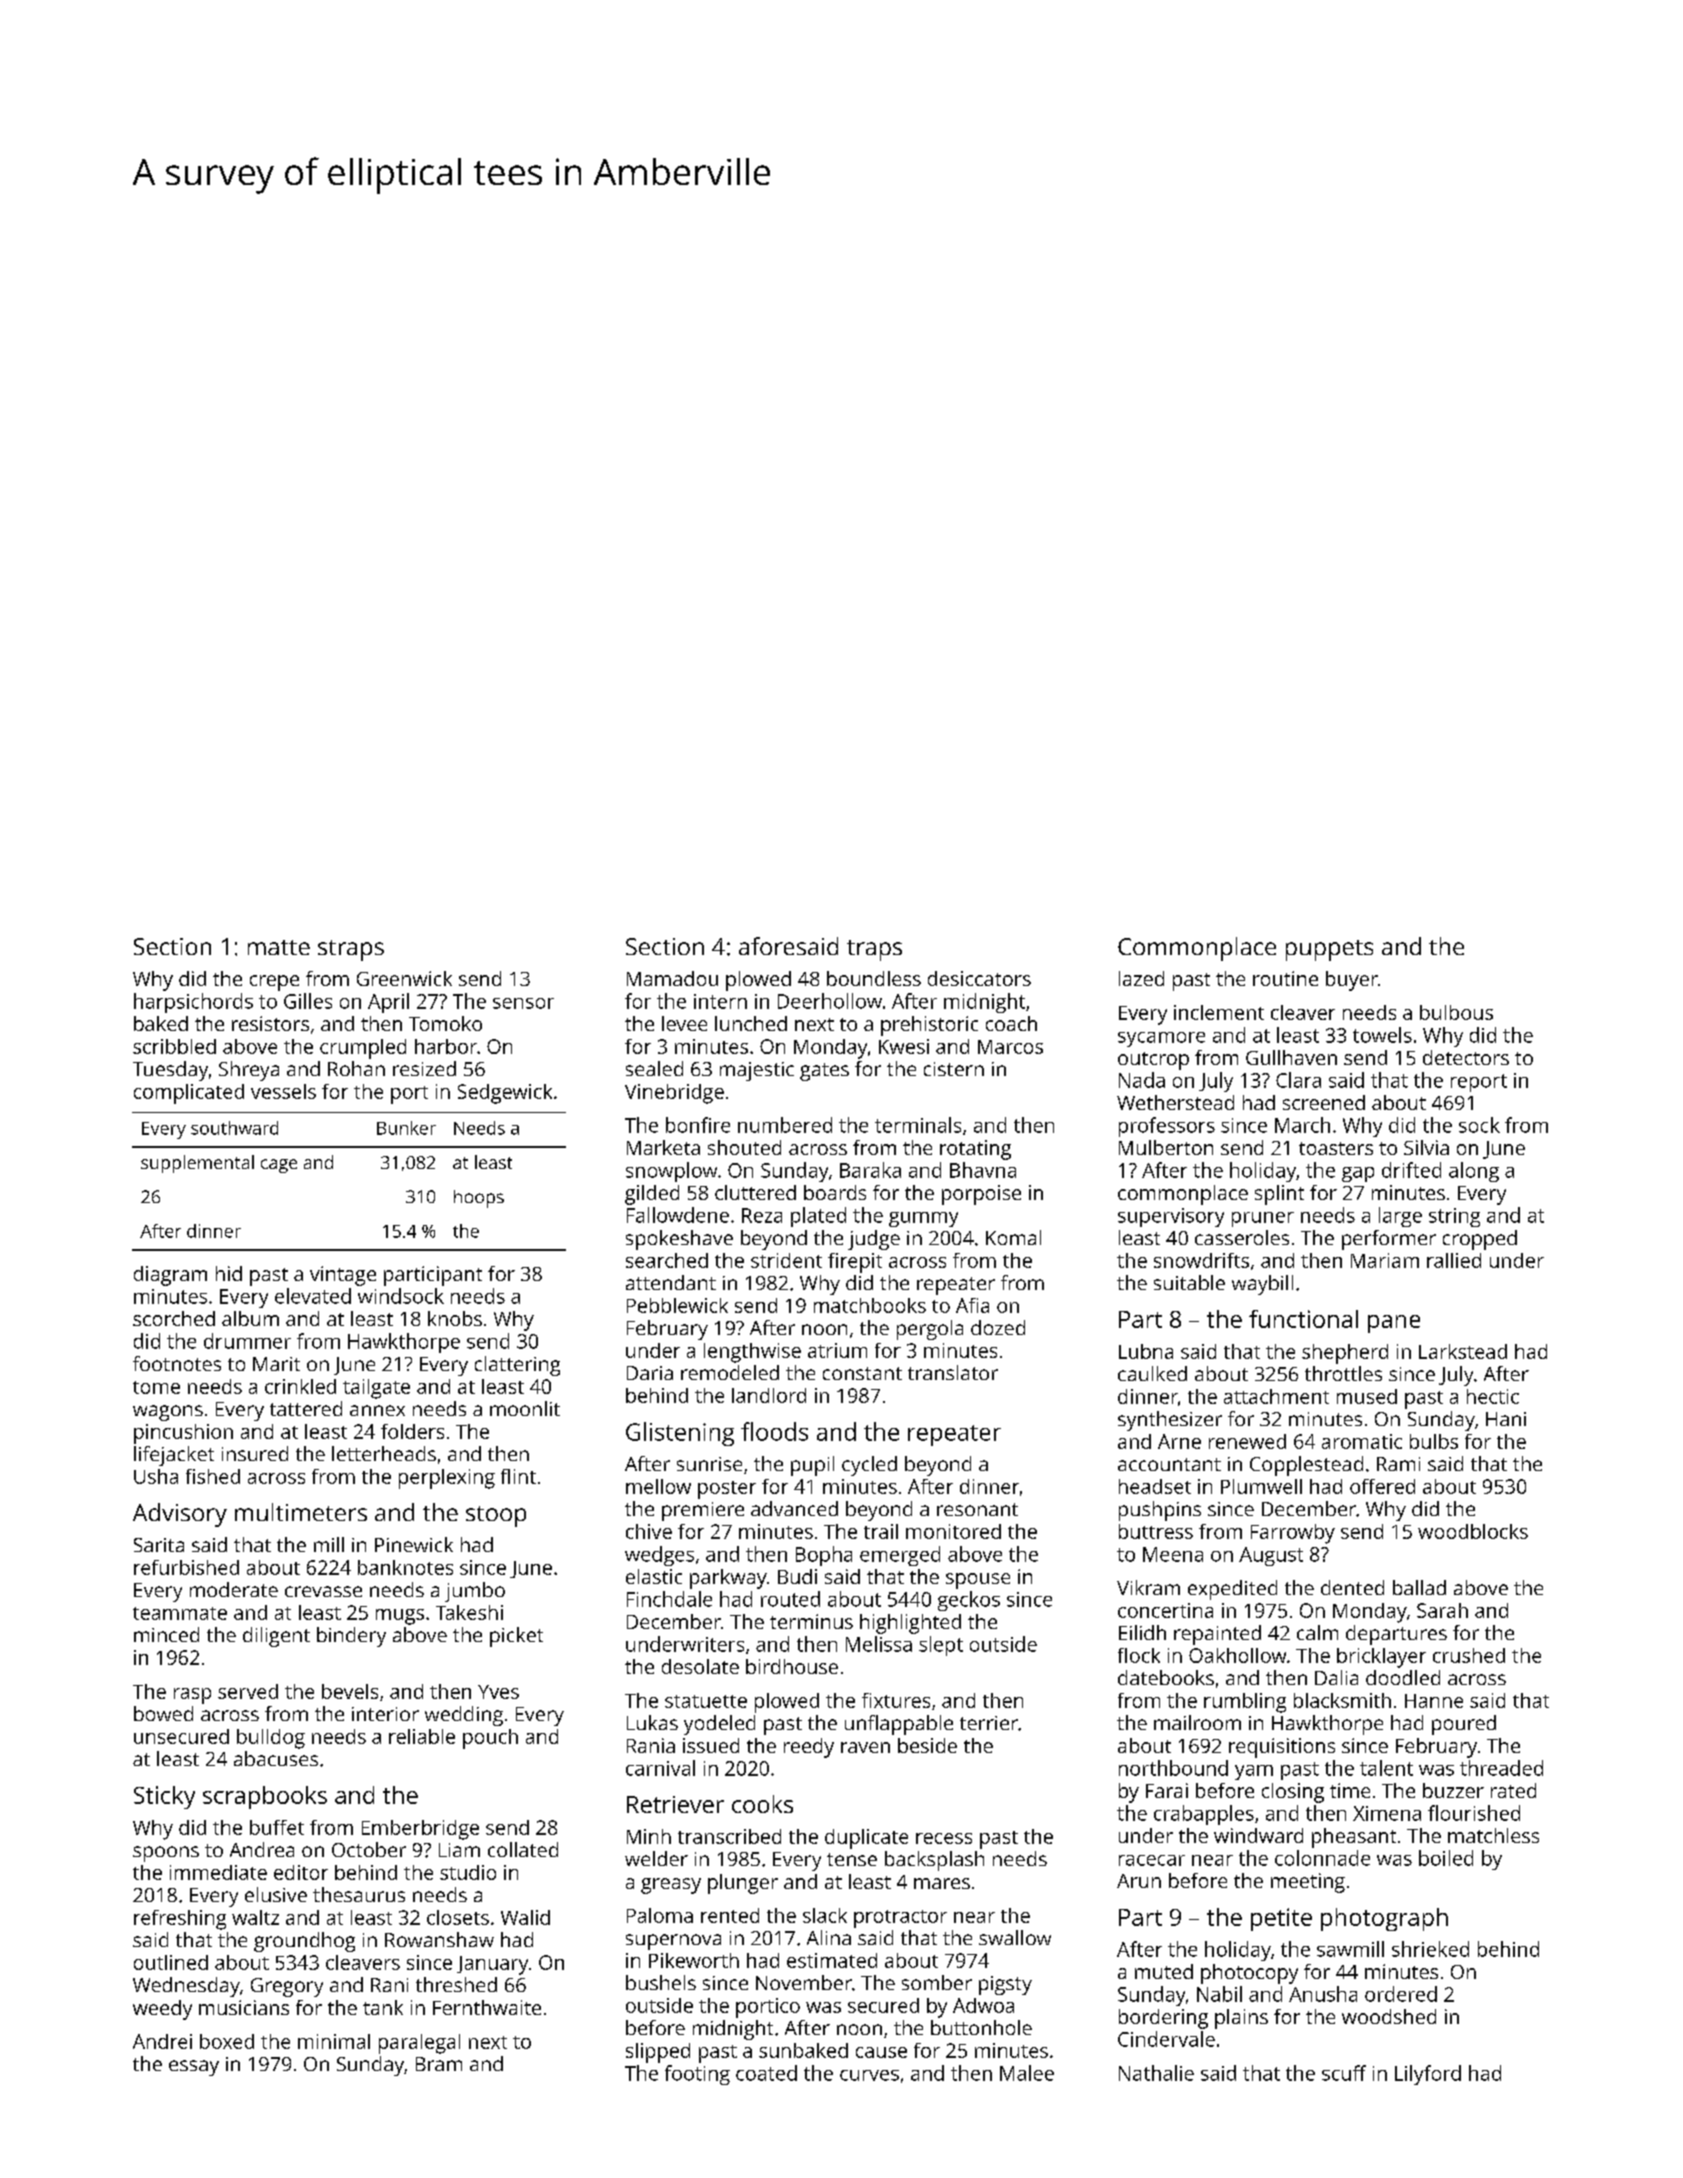  What do you see at coordinates (439, 2064) in the screenshot?
I see `Bram` at bounding box center [439, 2064].
